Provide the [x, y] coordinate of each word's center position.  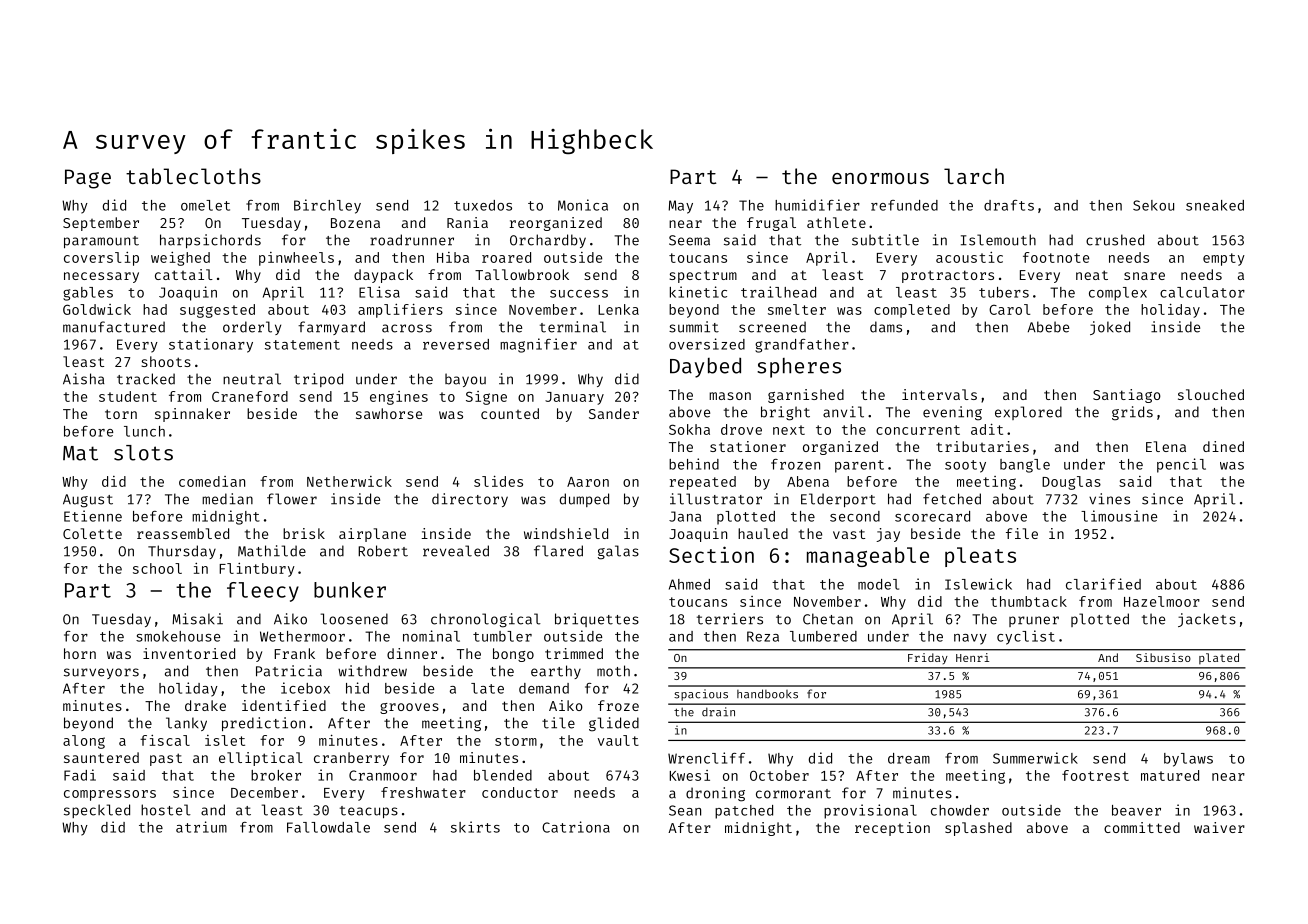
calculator [1202, 292]
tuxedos [483, 205]
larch [974, 176]
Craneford [250, 396]
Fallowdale [328, 827]
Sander [614, 413]
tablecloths [193, 176]
